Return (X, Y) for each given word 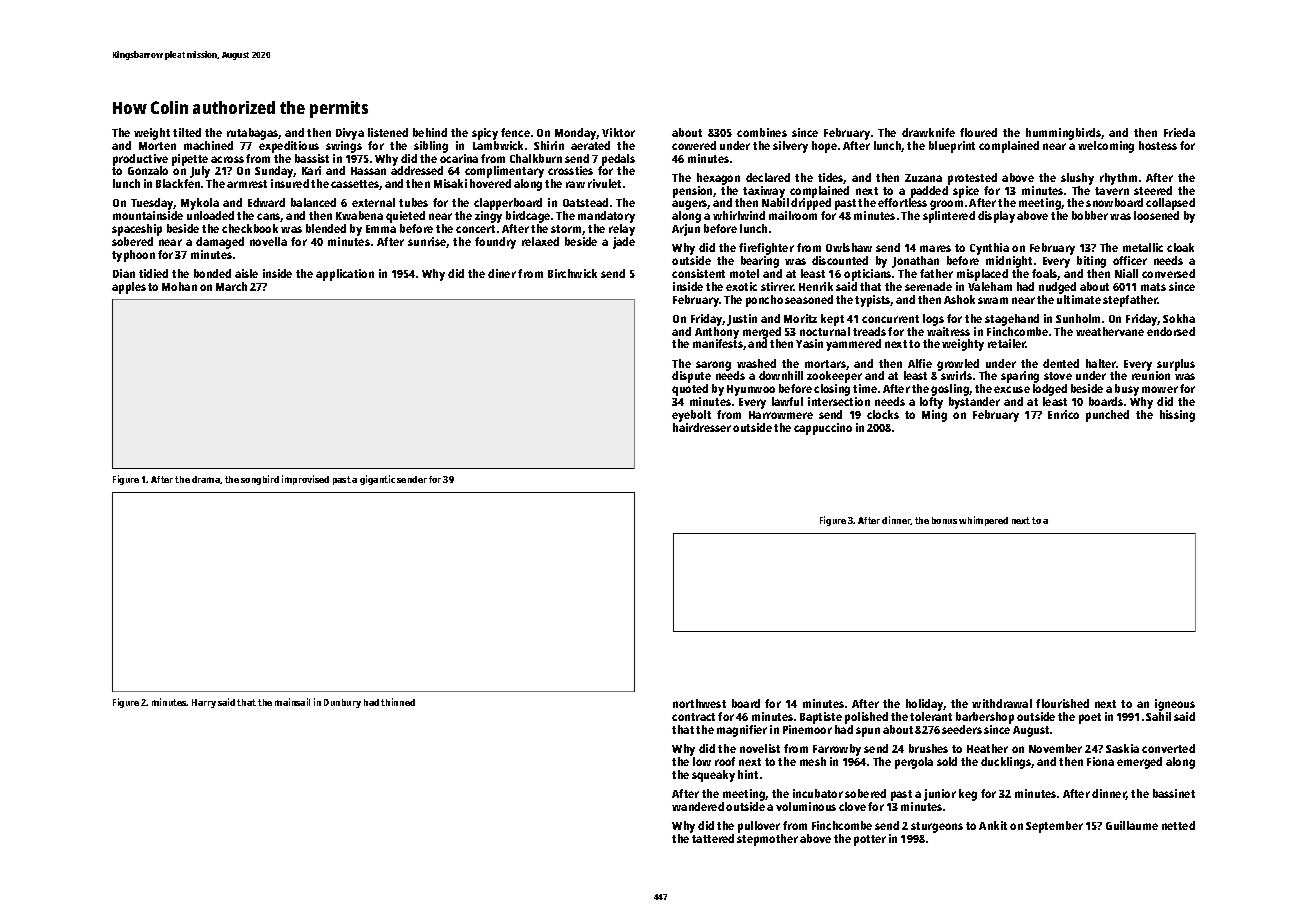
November (1055, 748)
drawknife (928, 132)
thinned (398, 702)
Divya (350, 134)
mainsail (292, 702)
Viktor (618, 132)
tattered (713, 838)
